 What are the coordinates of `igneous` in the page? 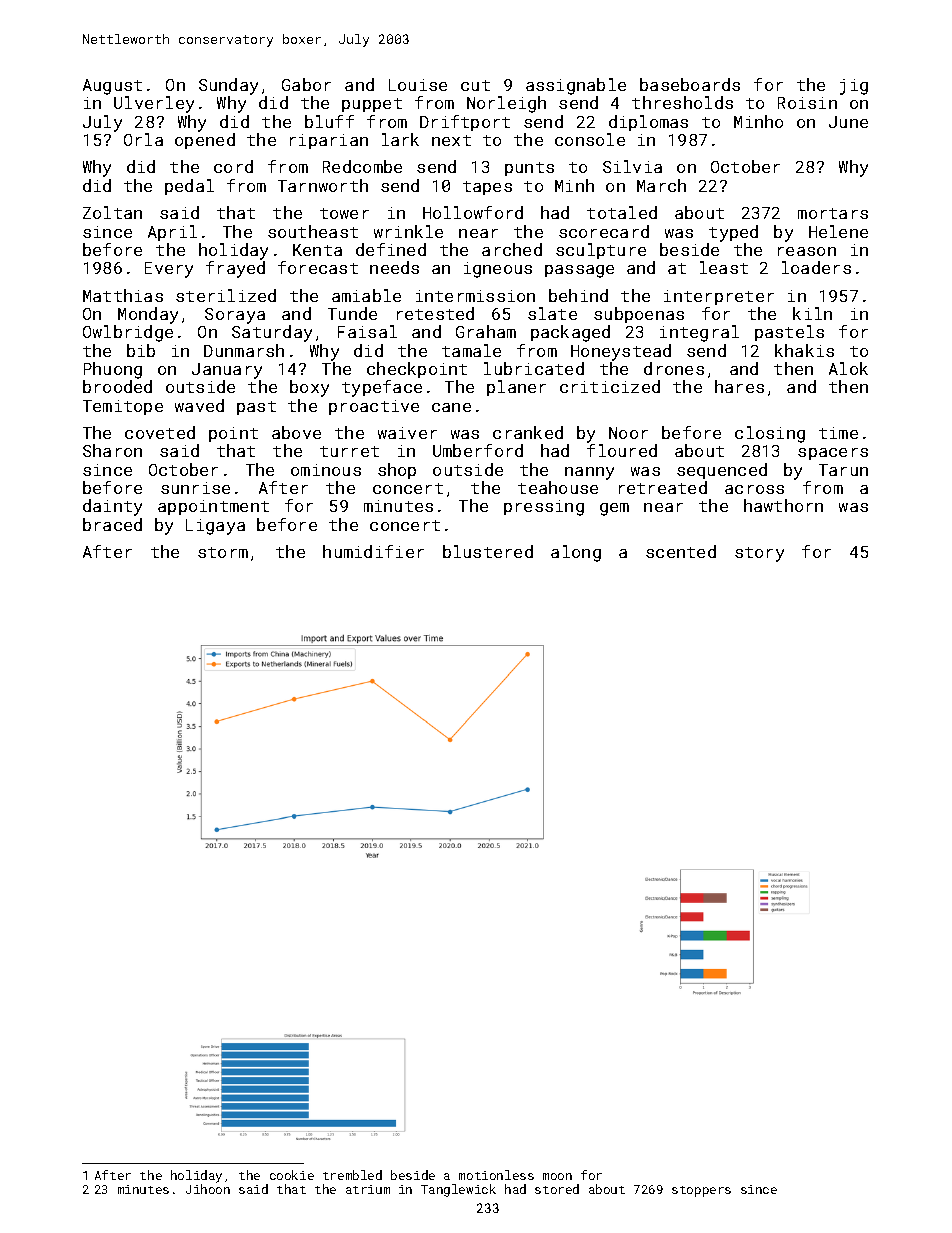 It's located at (498, 270).
